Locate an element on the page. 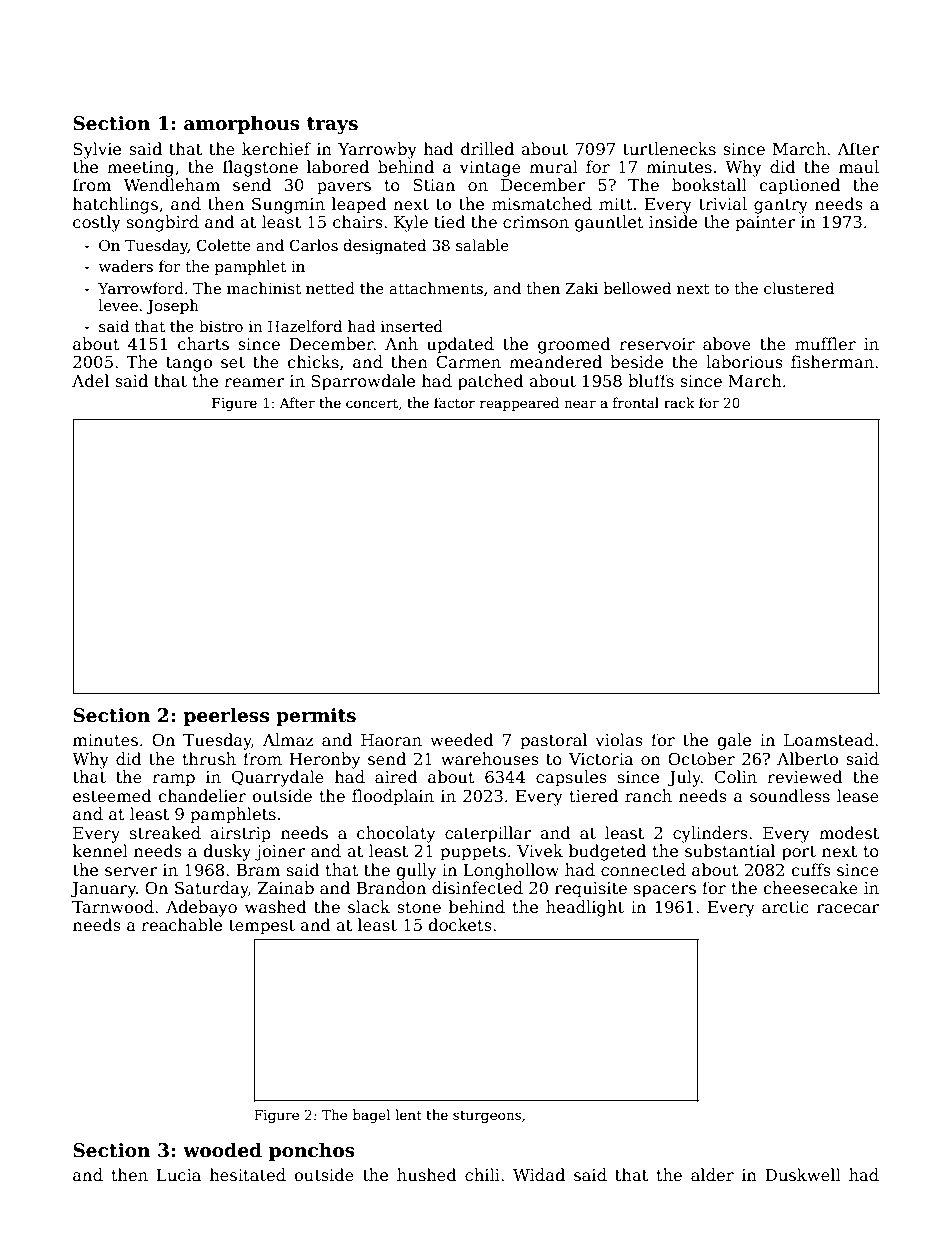 Image resolution: width=952 pixels, height=1233 pixels. Duskwell is located at coordinates (803, 1175).
